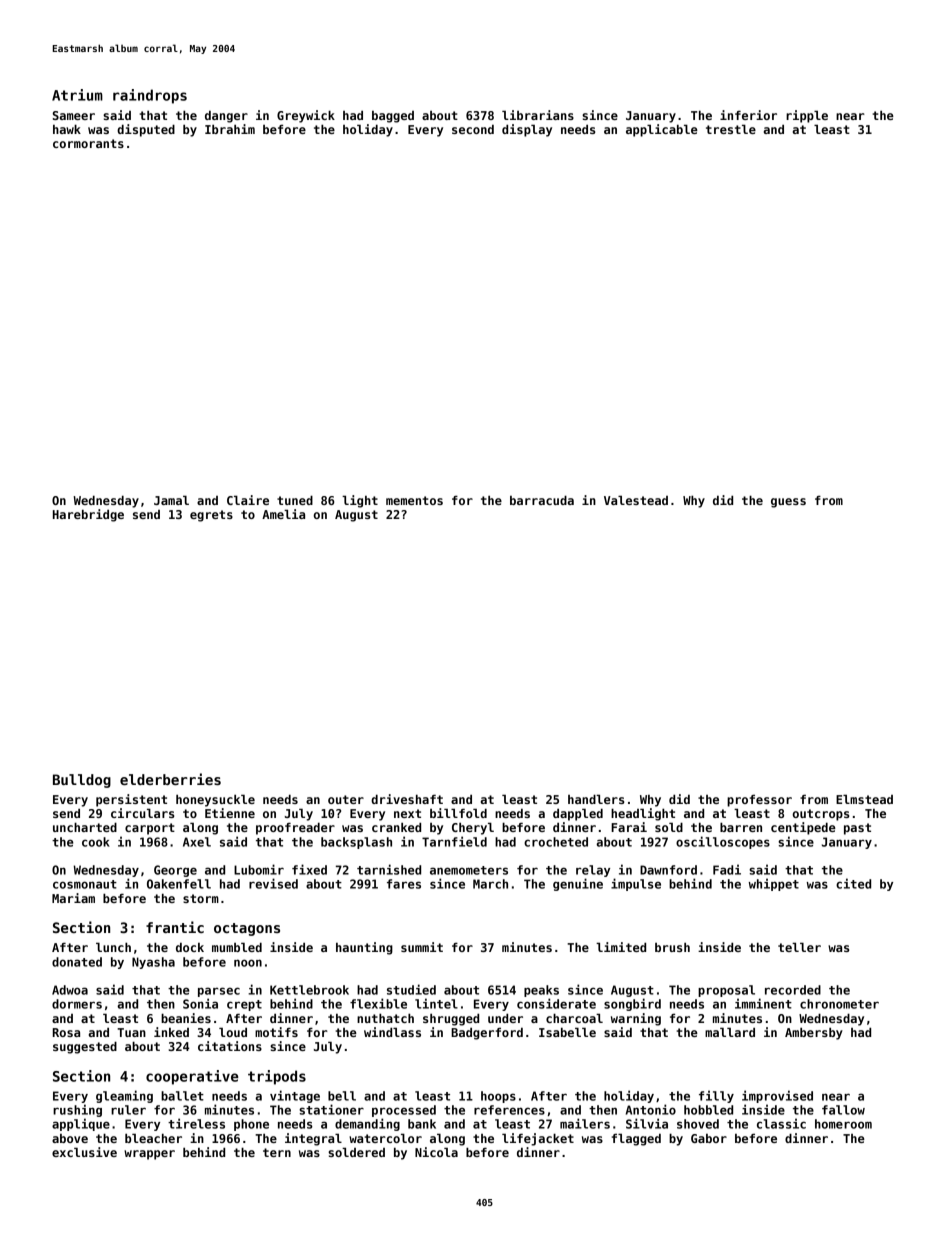 This image has width=952, height=1233. I want to click on second, so click(473, 129).
